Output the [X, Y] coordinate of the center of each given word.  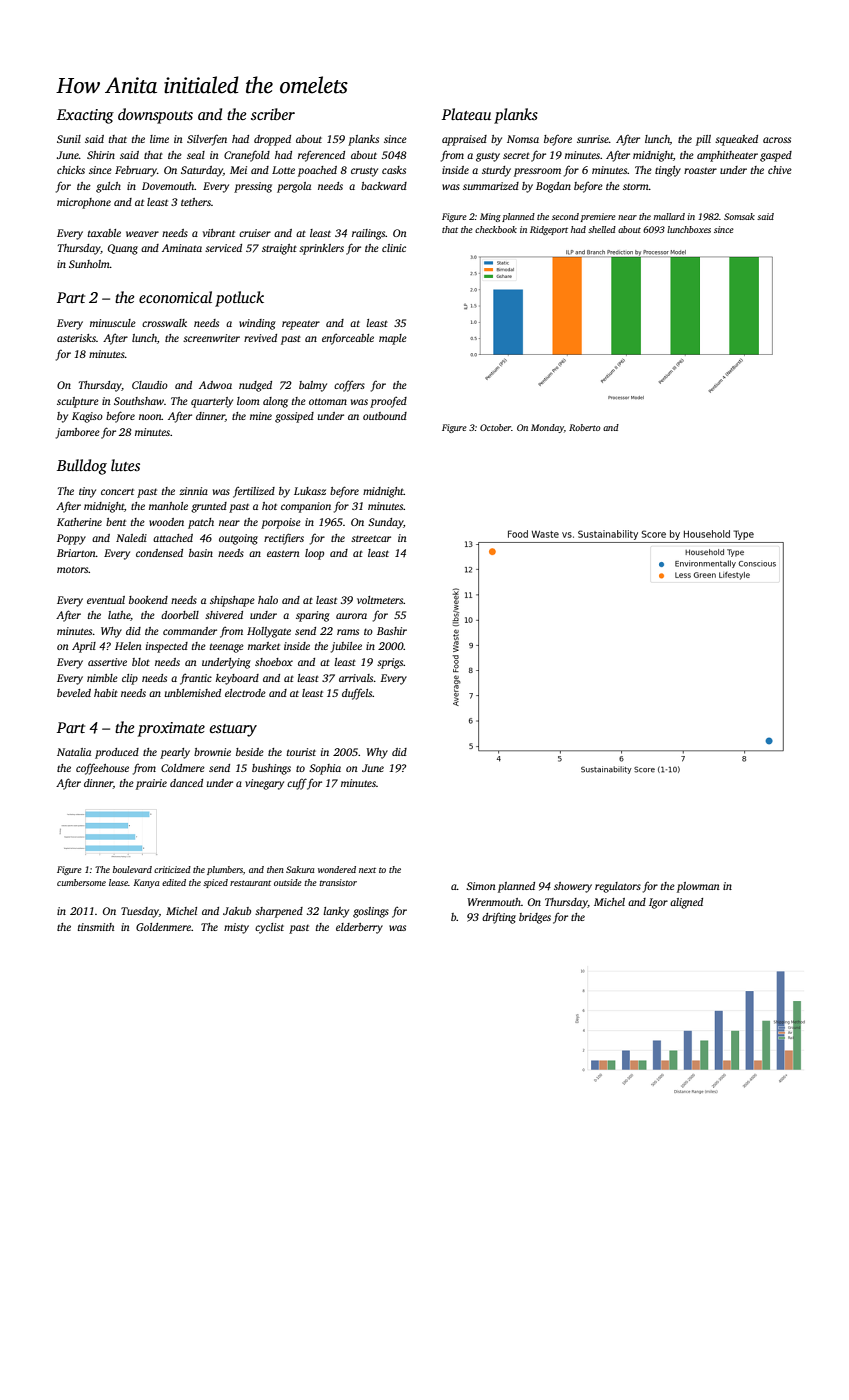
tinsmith [96, 927]
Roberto [585, 427]
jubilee [346, 647]
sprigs [390, 663]
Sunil [69, 139]
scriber [273, 114]
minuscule [113, 323]
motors [73, 569]
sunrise [593, 139]
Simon [481, 886]
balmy [313, 386]
